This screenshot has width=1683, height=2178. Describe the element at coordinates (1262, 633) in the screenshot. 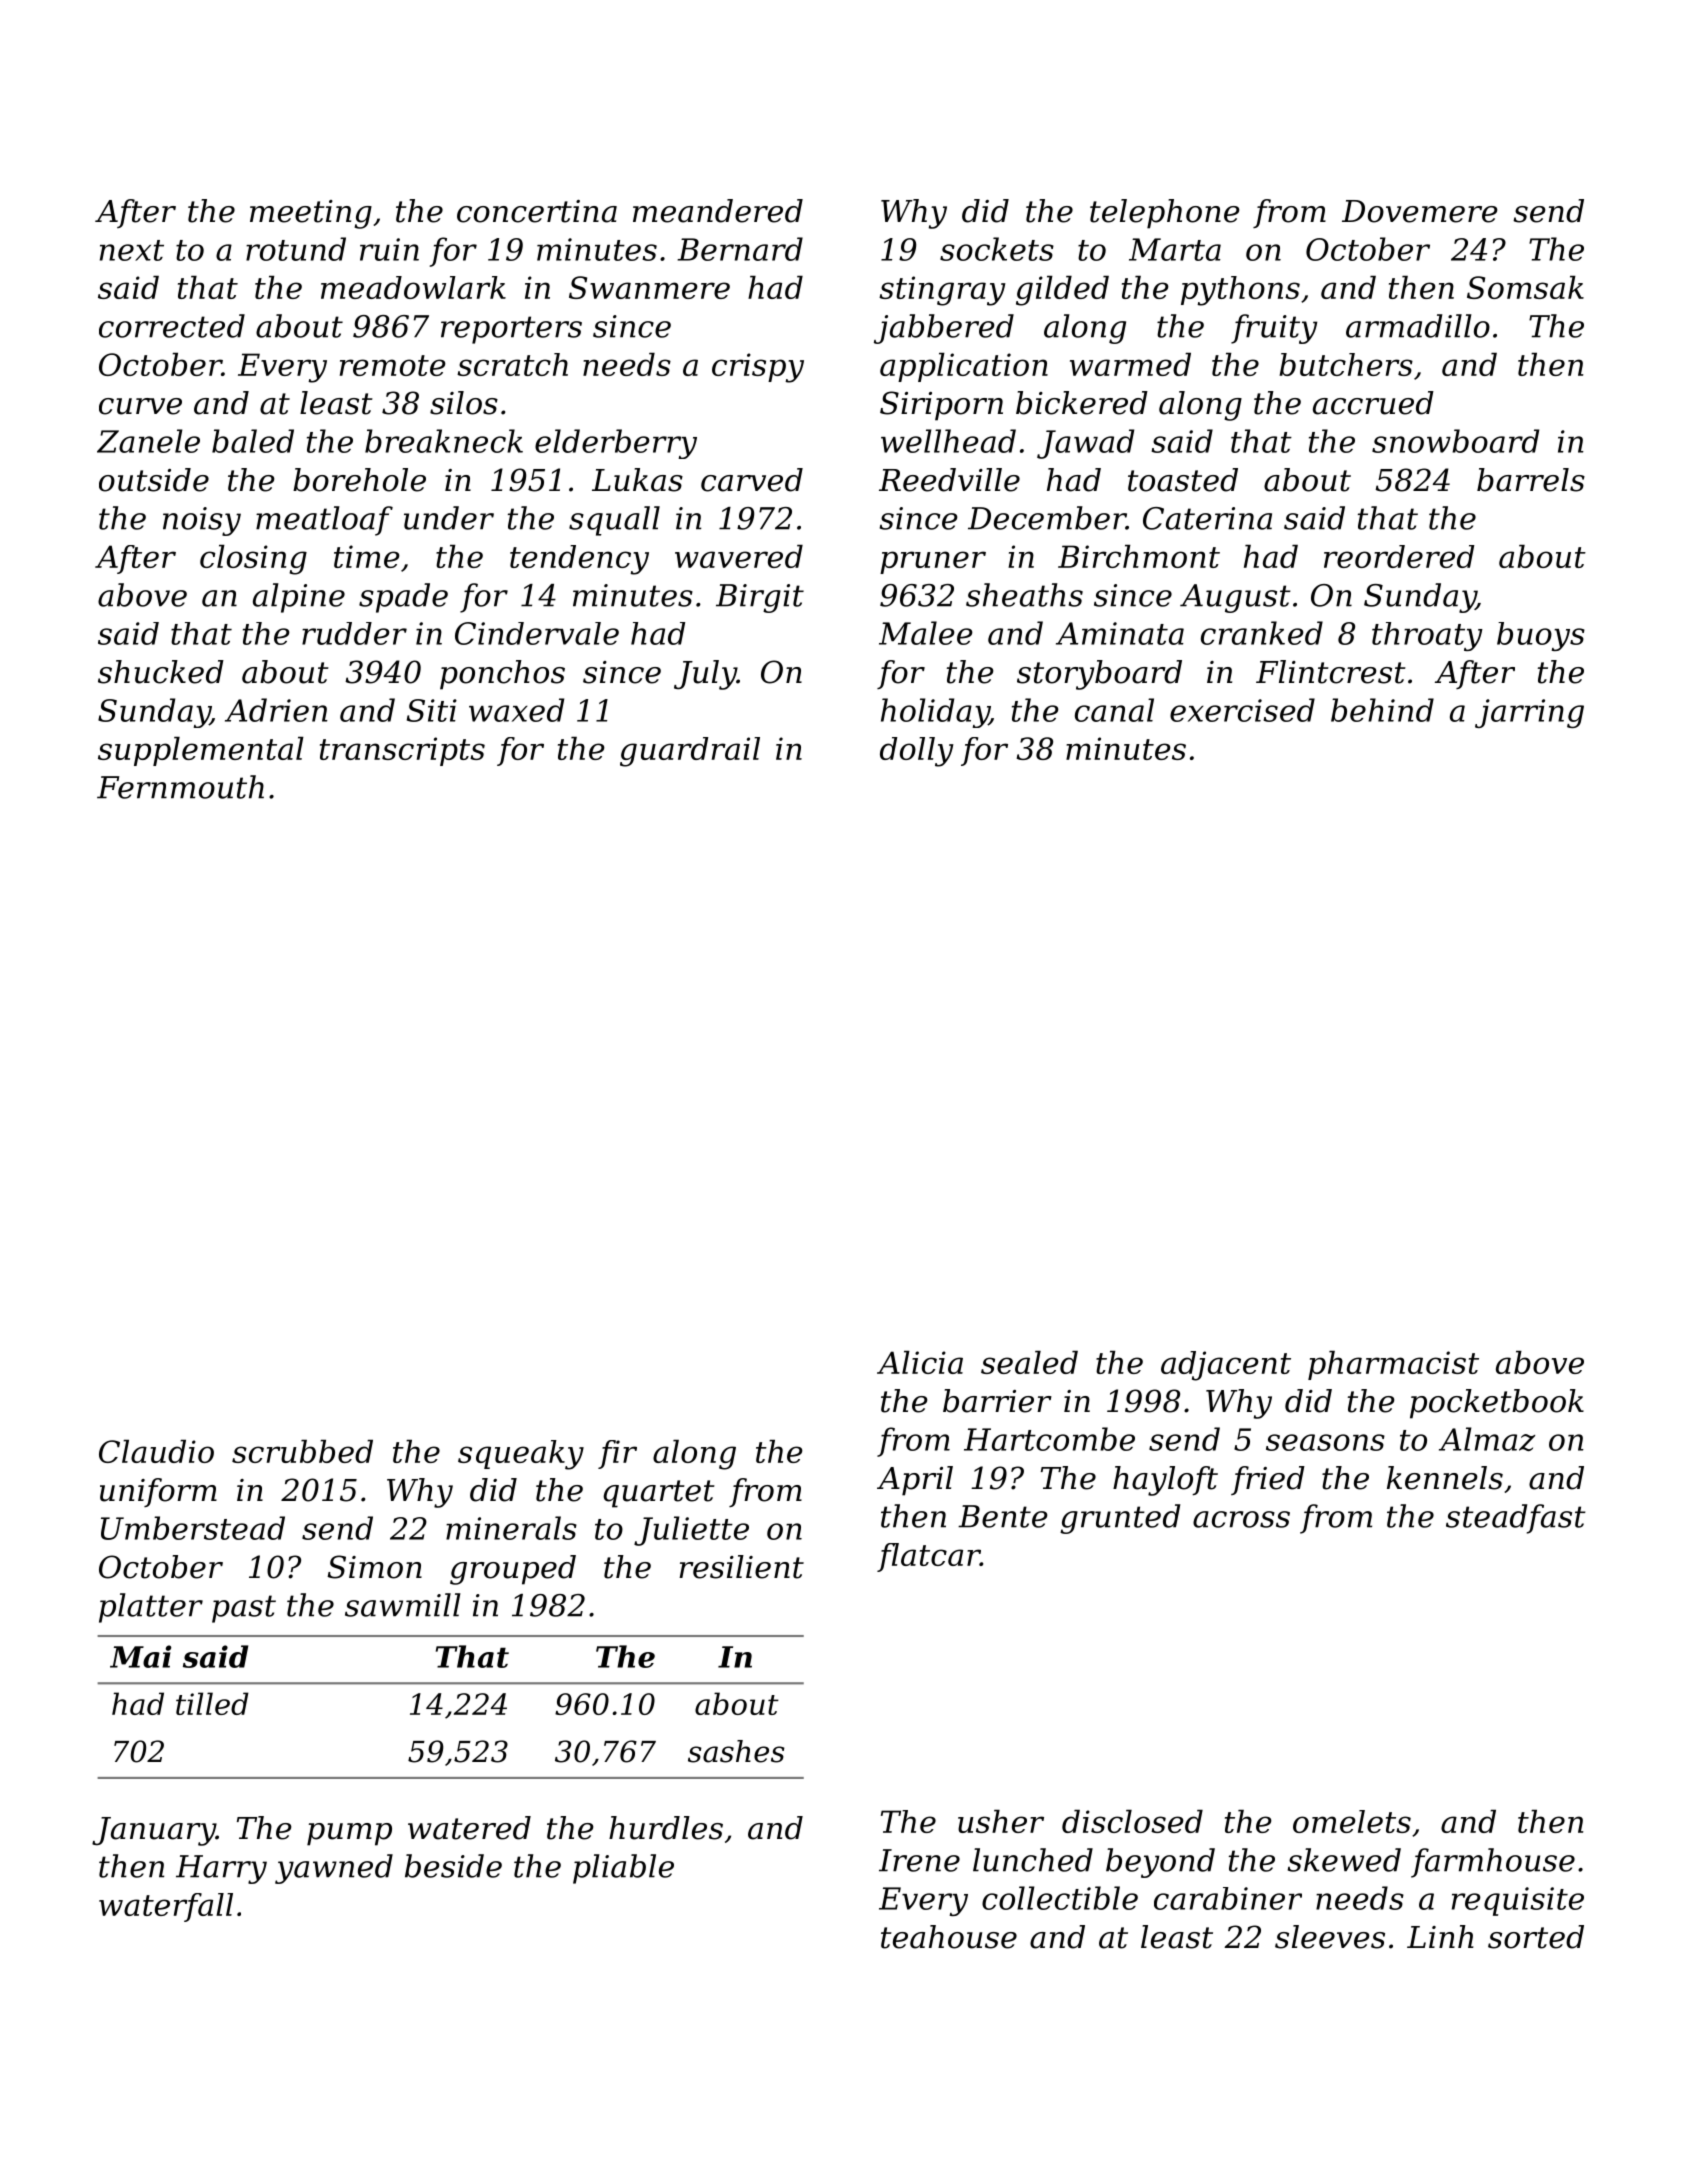

I see `cranked` at that location.
